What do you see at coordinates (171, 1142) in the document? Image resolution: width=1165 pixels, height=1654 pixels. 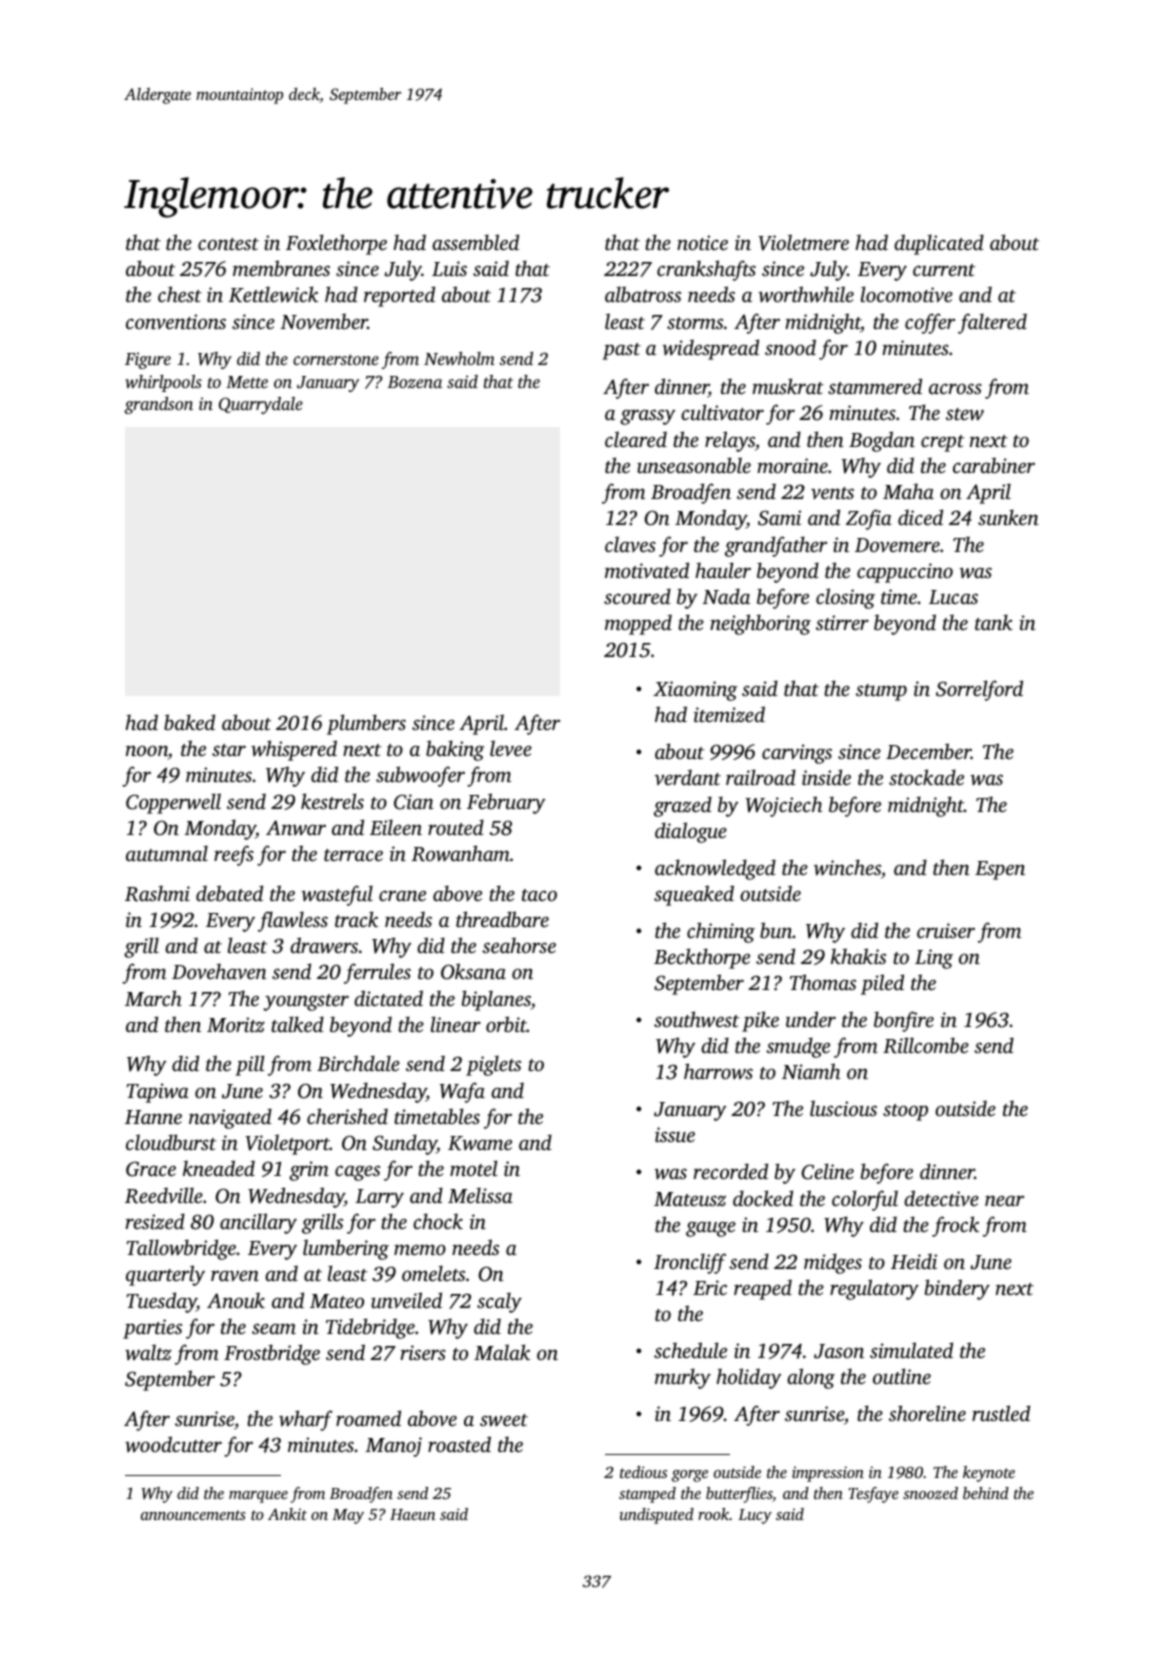 I see `cloudburst` at bounding box center [171, 1142].
